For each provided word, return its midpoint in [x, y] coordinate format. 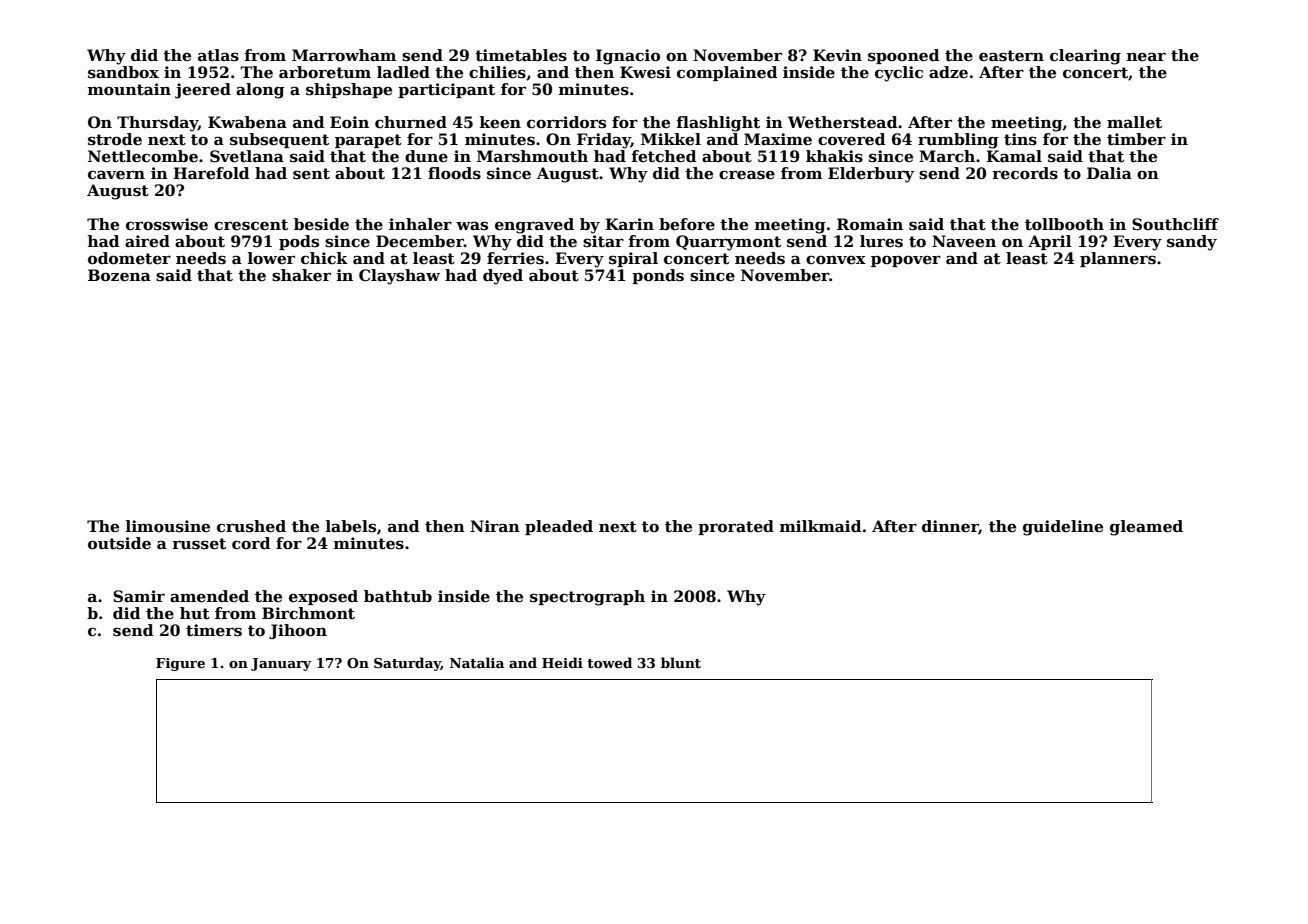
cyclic [899, 74]
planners [1118, 259]
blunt [681, 662]
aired [147, 241]
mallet [1134, 122]
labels [351, 526]
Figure [180, 664]
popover [906, 261]
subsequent [279, 140]
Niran [495, 526]
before [687, 224]
